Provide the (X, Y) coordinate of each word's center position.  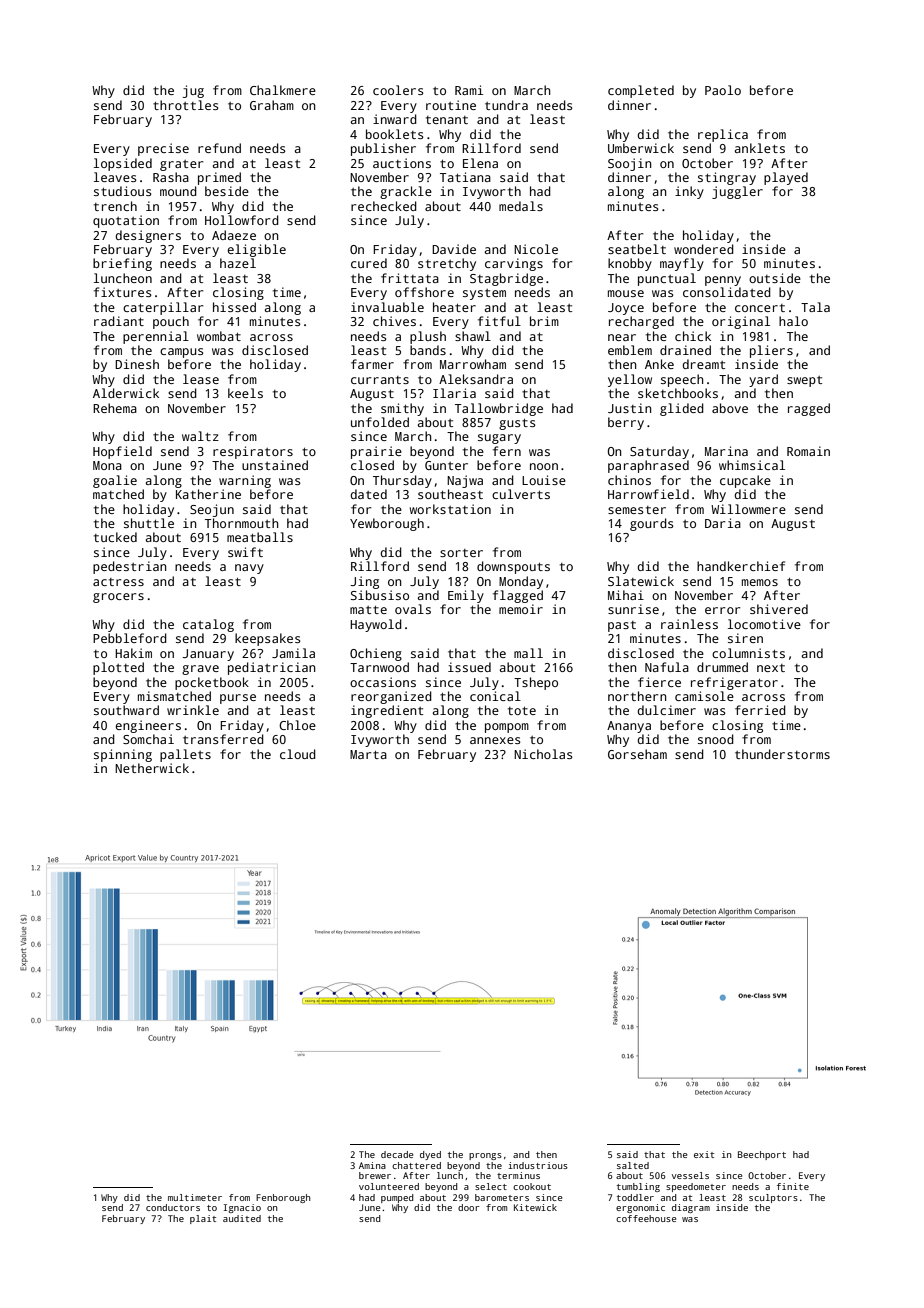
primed (219, 178)
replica (723, 135)
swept (804, 381)
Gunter (446, 465)
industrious (538, 1165)
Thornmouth (242, 523)
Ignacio (242, 1208)
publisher (383, 149)
